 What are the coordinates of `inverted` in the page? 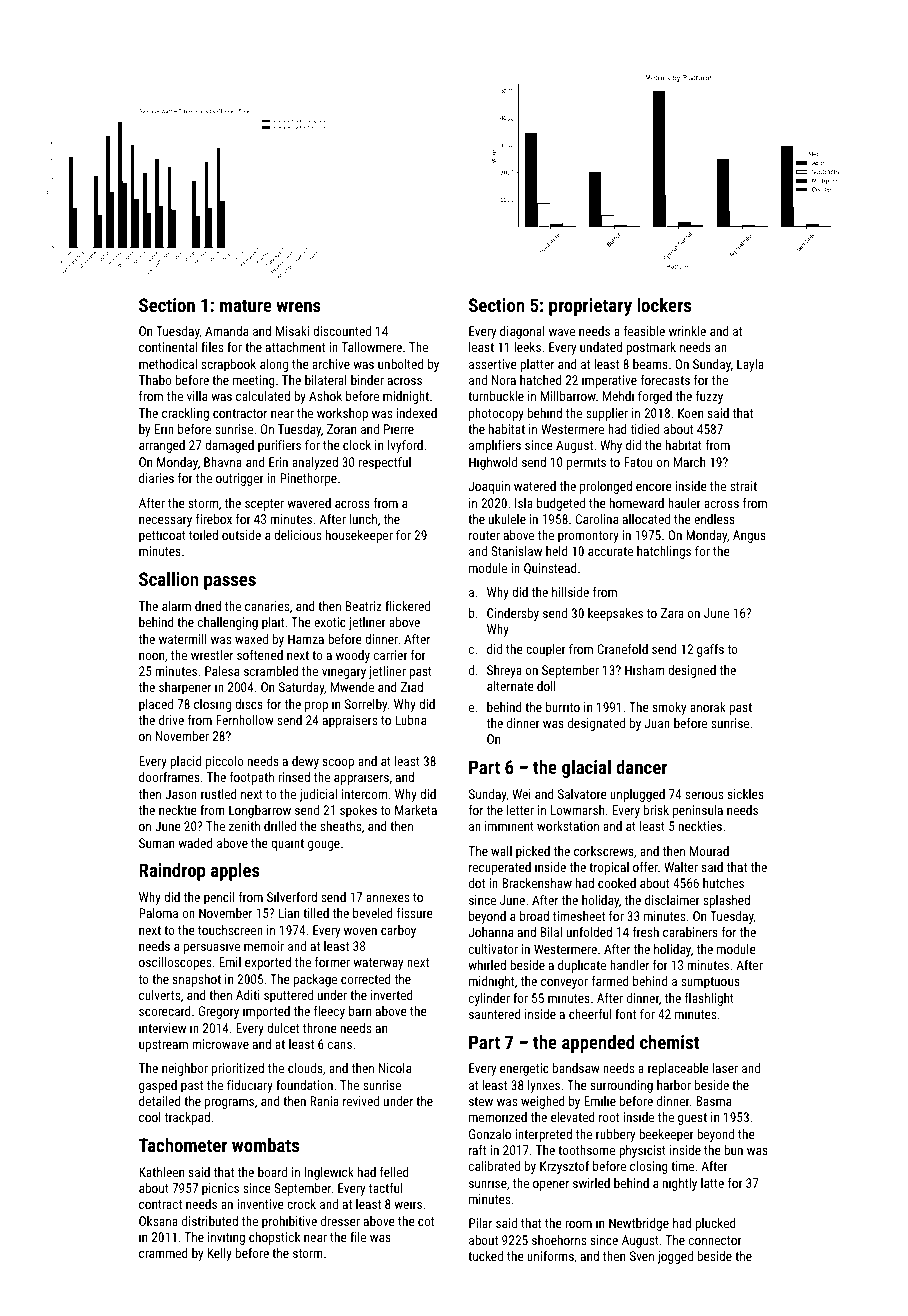 It's located at (392, 995).
